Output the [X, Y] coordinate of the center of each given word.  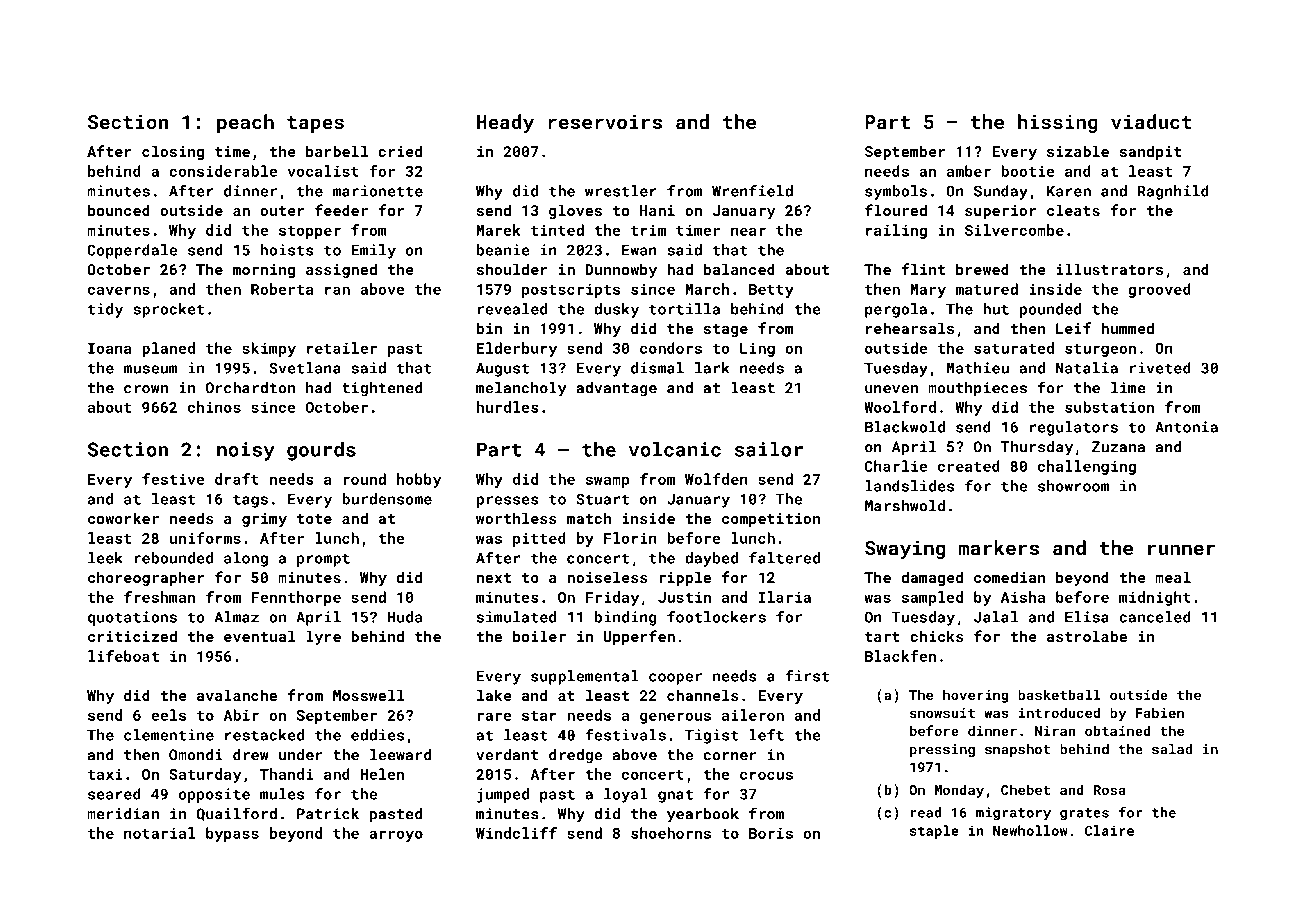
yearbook [703, 815]
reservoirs [605, 121]
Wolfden [716, 479]
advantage [616, 389]
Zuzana [1118, 447]
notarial [159, 833]
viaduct [1151, 121]
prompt [323, 560]
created [969, 466]
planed [168, 349]
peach [245, 123]
